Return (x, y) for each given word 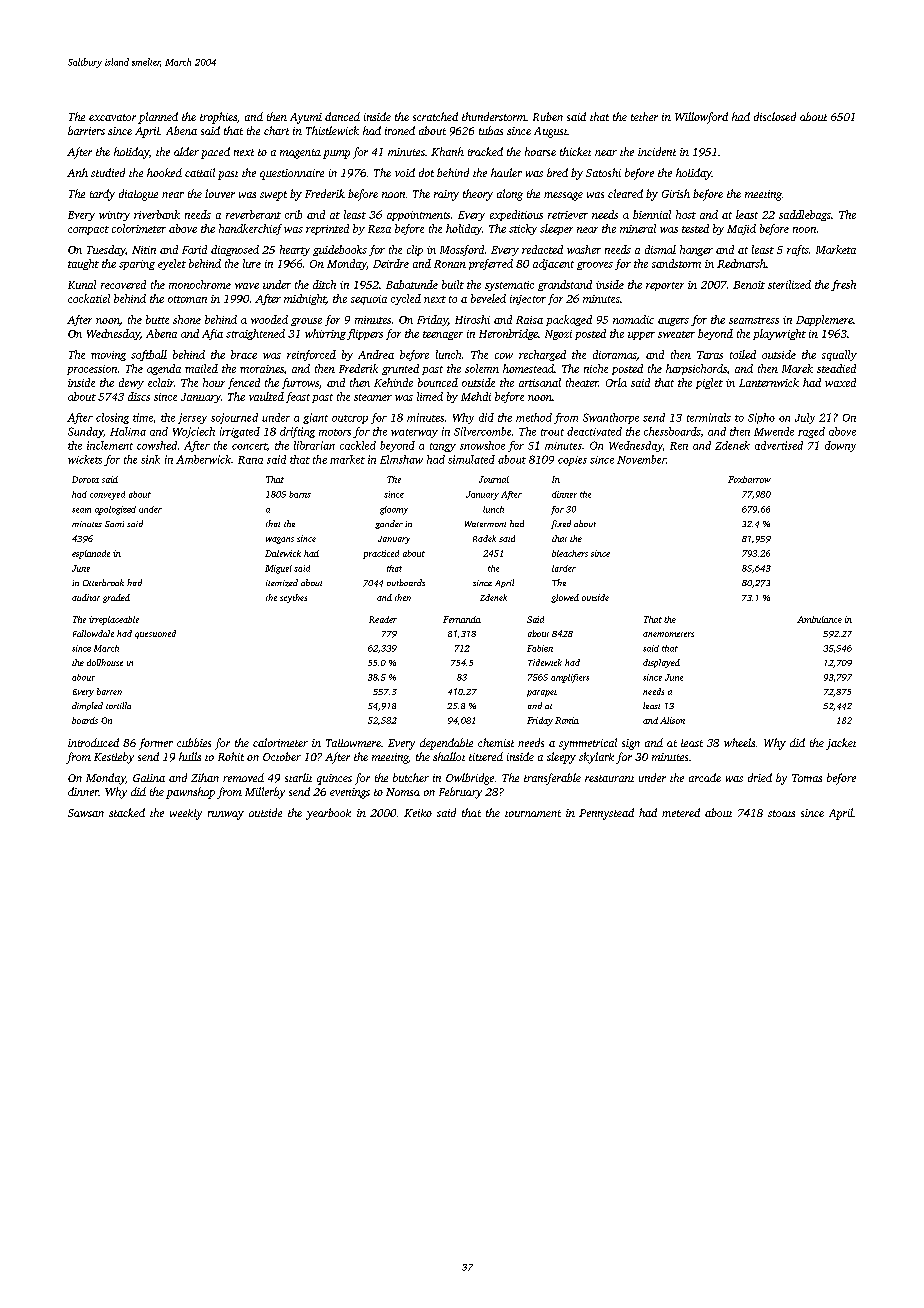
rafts (798, 250)
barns (300, 494)
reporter (665, 286)
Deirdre (391, 263)
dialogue (138, 195)
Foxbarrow (749, 479)
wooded (269, 319)
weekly (186, 814)
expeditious (516, 215)
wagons (280, 540)
